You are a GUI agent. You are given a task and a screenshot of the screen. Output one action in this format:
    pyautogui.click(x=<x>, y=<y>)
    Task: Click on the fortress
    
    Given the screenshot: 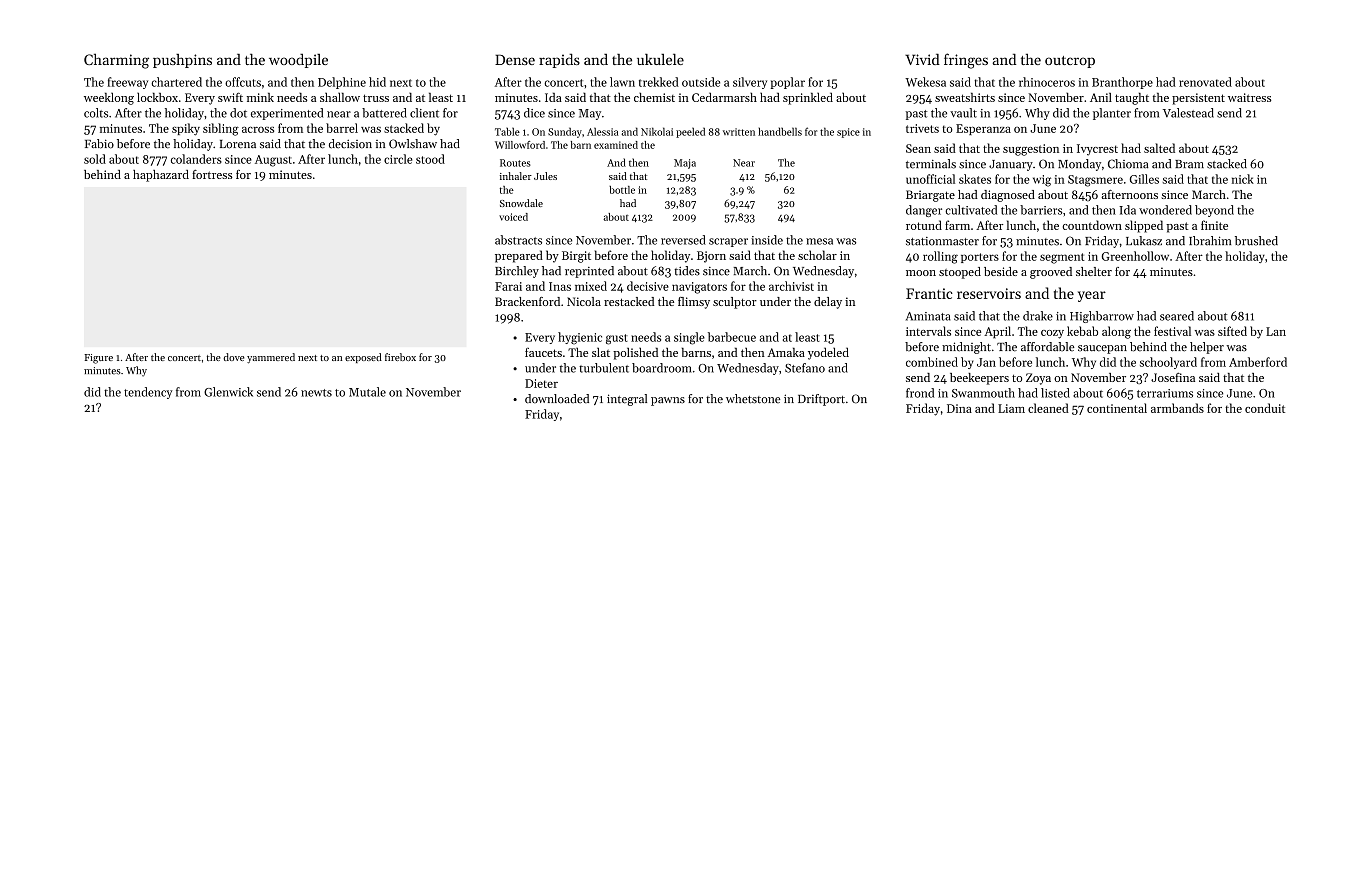 What is the action you would take?
    pyautogui.click(x=212, y=174)
